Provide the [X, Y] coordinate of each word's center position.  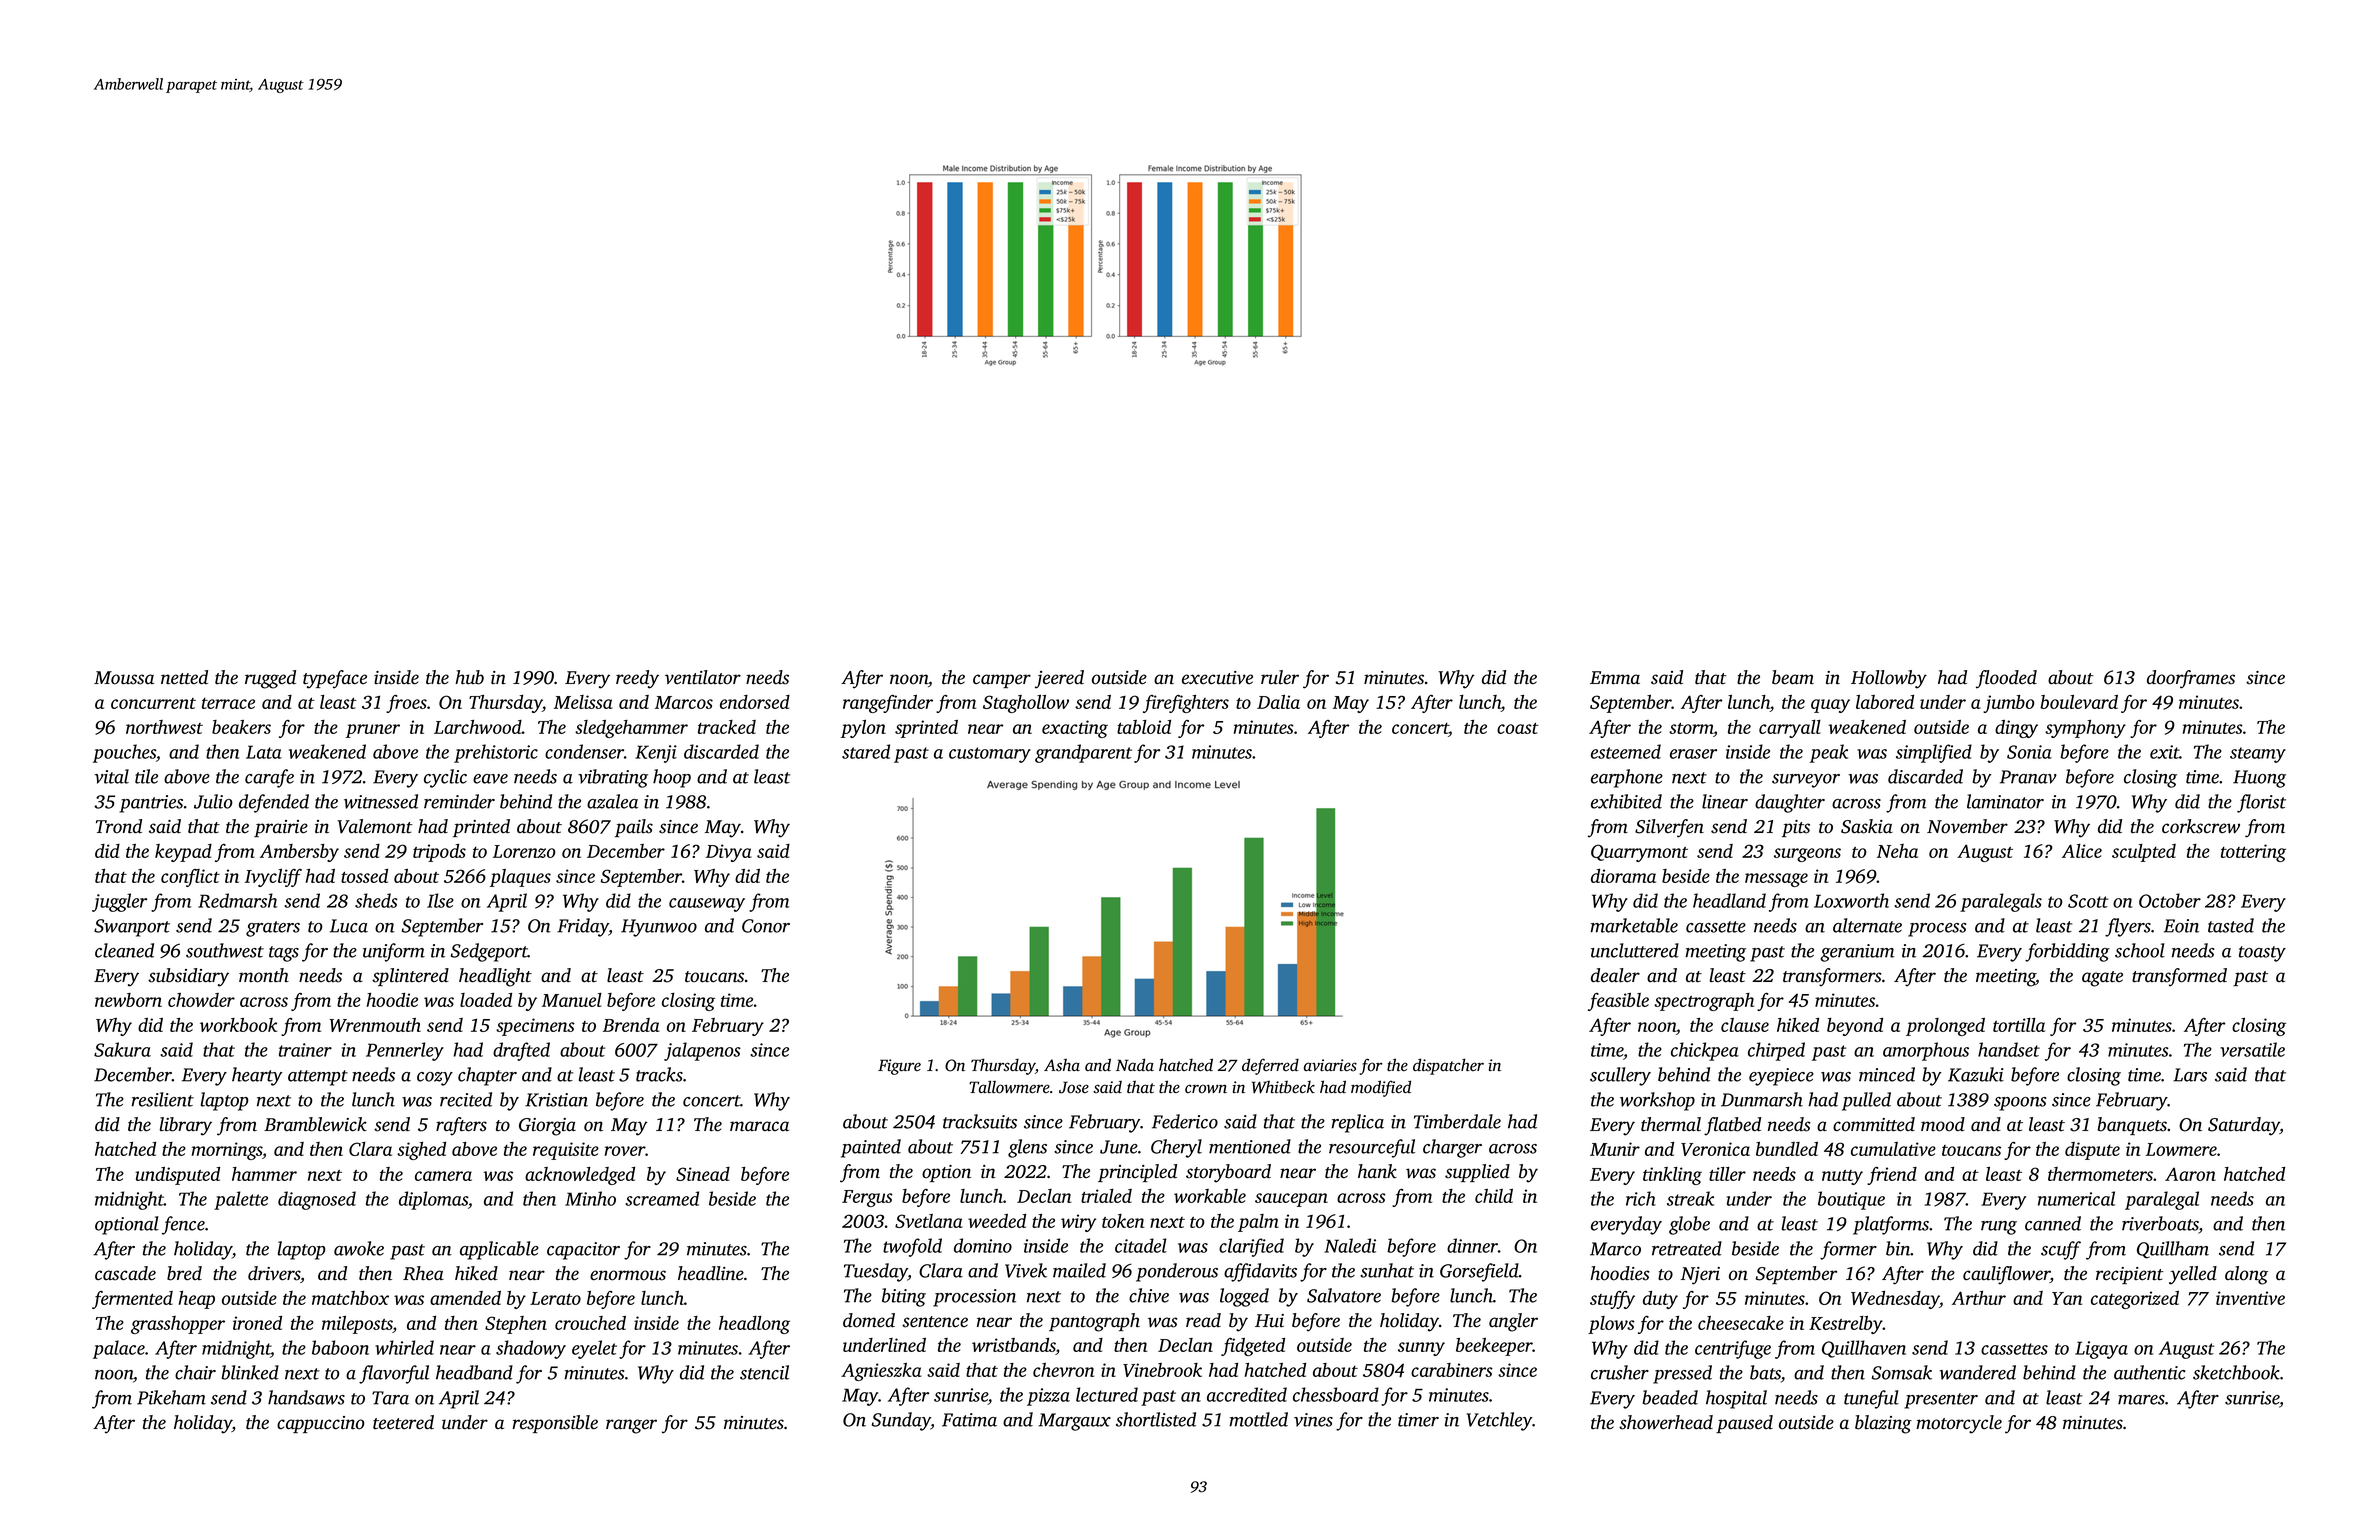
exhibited [1626, 801]
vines [1313, 1420]
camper [1002, 681]
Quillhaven [1864, 1349]
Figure [899, 1067]
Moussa [124, 678]
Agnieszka [881, 1372]
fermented [132, 1300]
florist [2261, 803]
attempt [318, 1078]
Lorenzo [524, 851]
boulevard [2079, 702]
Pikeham [171, 1397]
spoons [2020, 1104]
